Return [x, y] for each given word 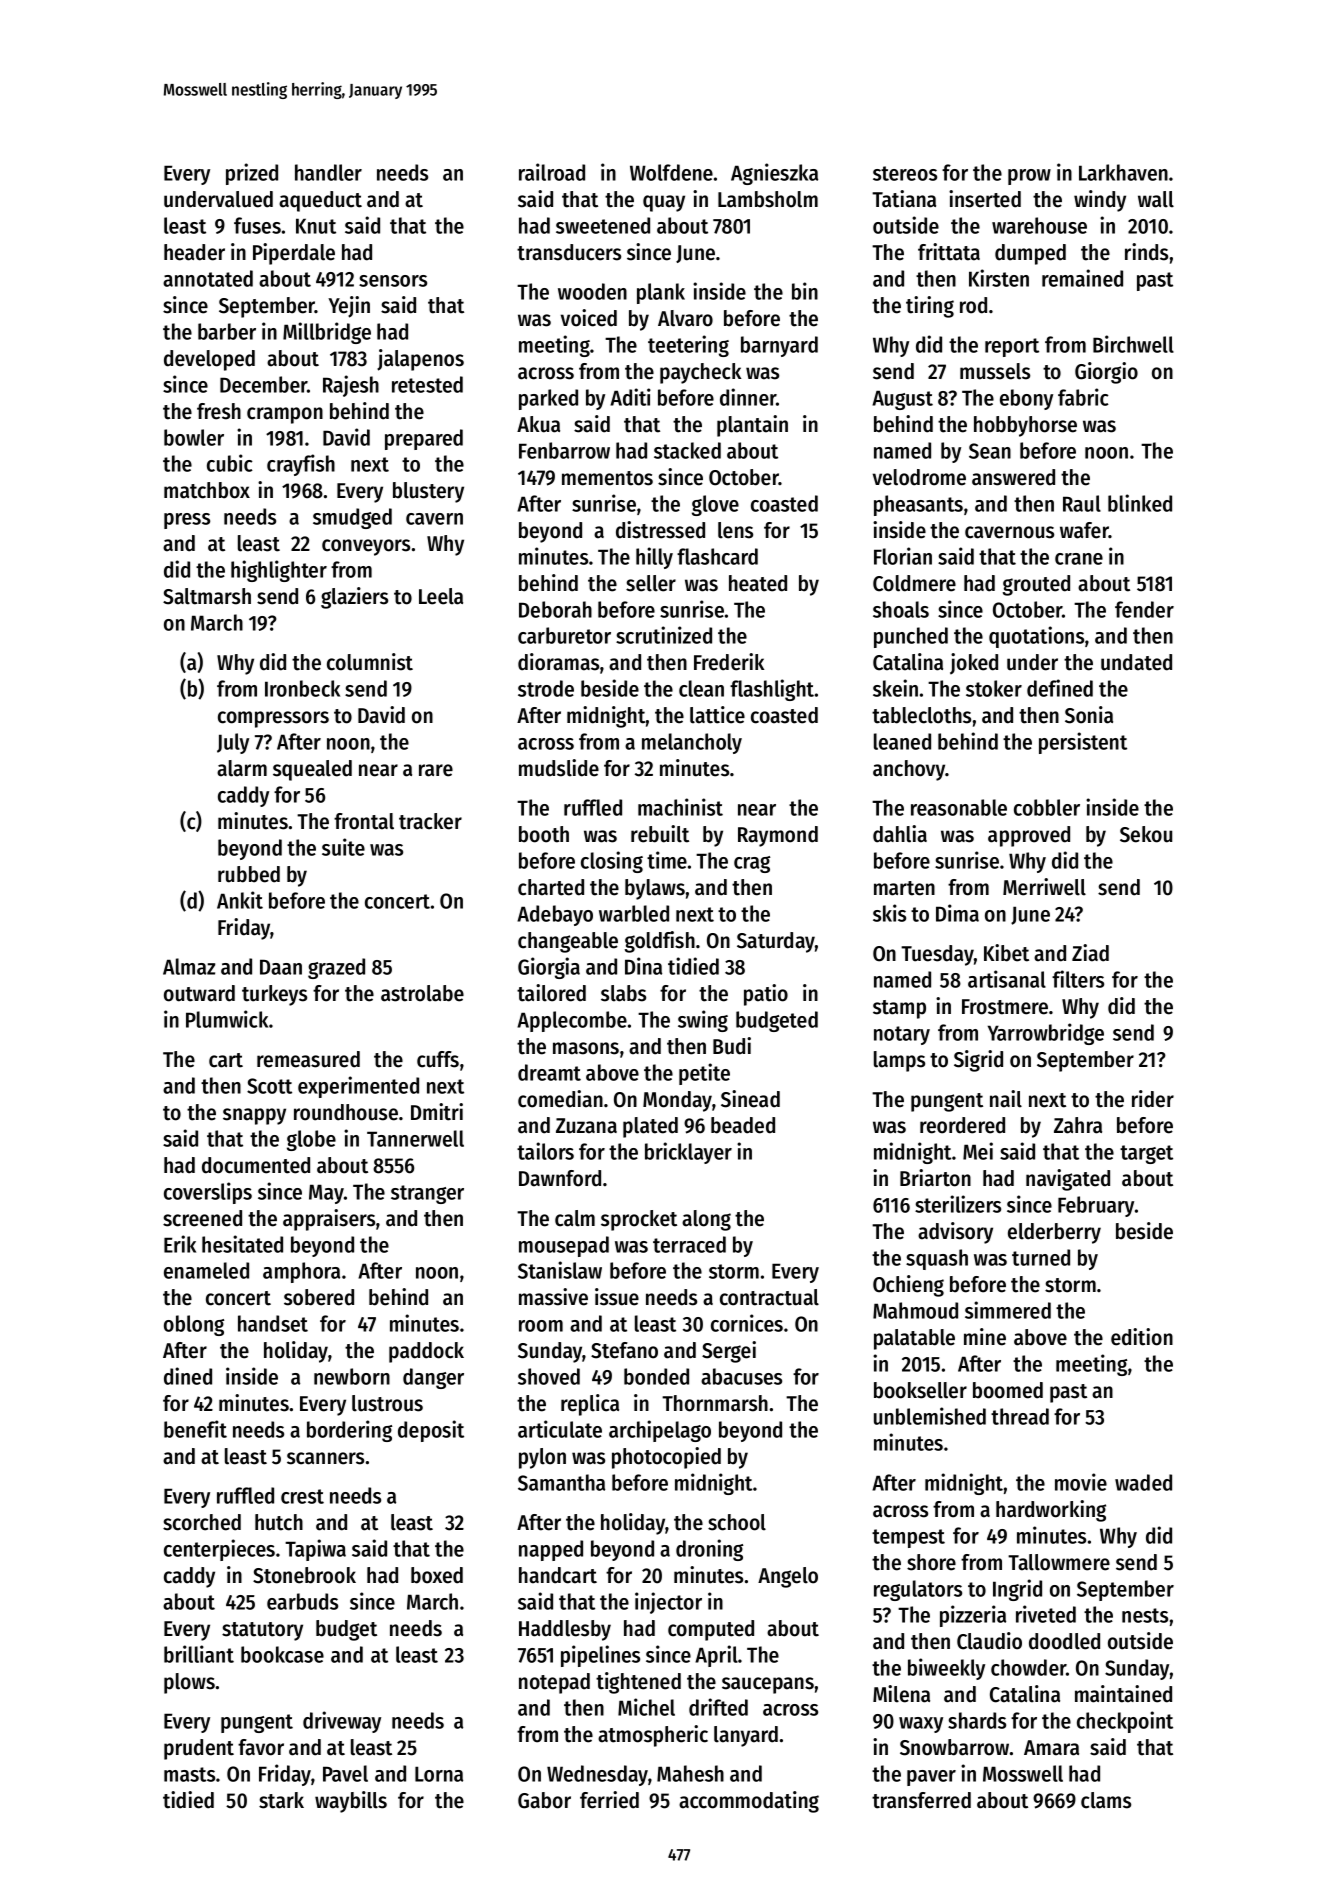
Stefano [624, 1350]
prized [252, 174]
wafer [1084, 530]
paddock [426, 1352]
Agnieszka [774, 174]
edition [1142, 1337]
